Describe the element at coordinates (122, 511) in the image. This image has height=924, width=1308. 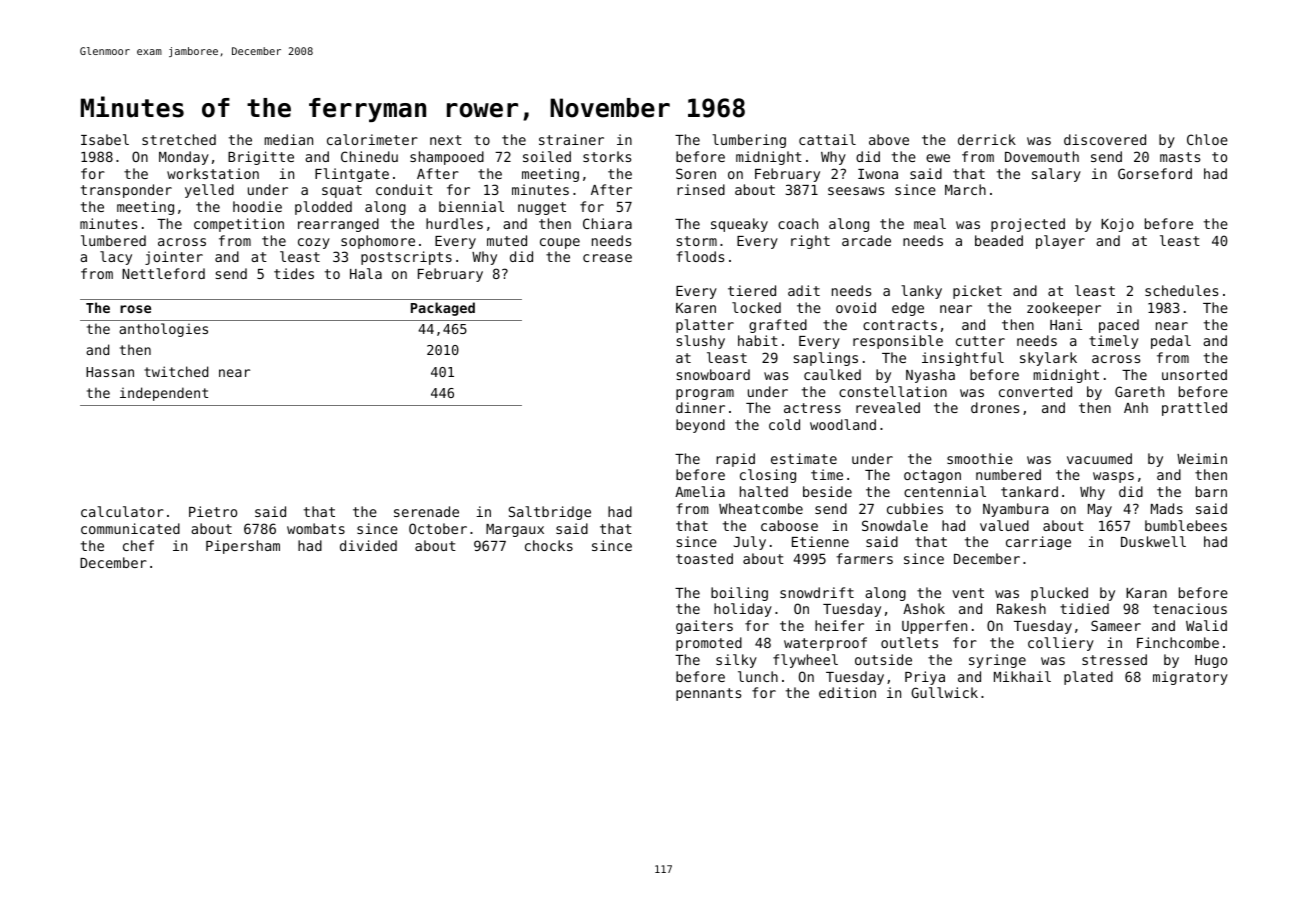
I see `calculator` at that location.
